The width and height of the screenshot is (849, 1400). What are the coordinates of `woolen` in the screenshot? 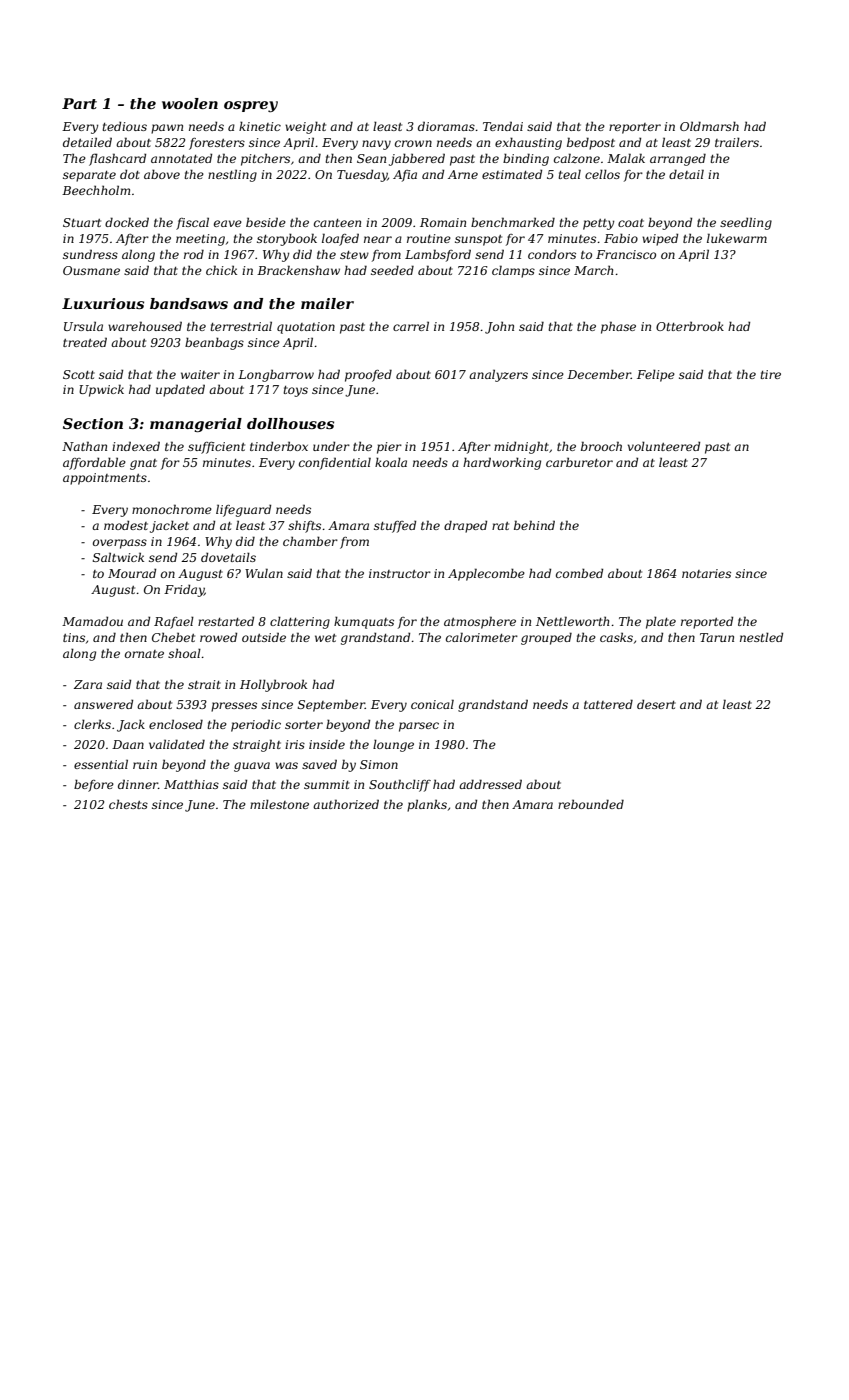 It's located at (190, 103).
